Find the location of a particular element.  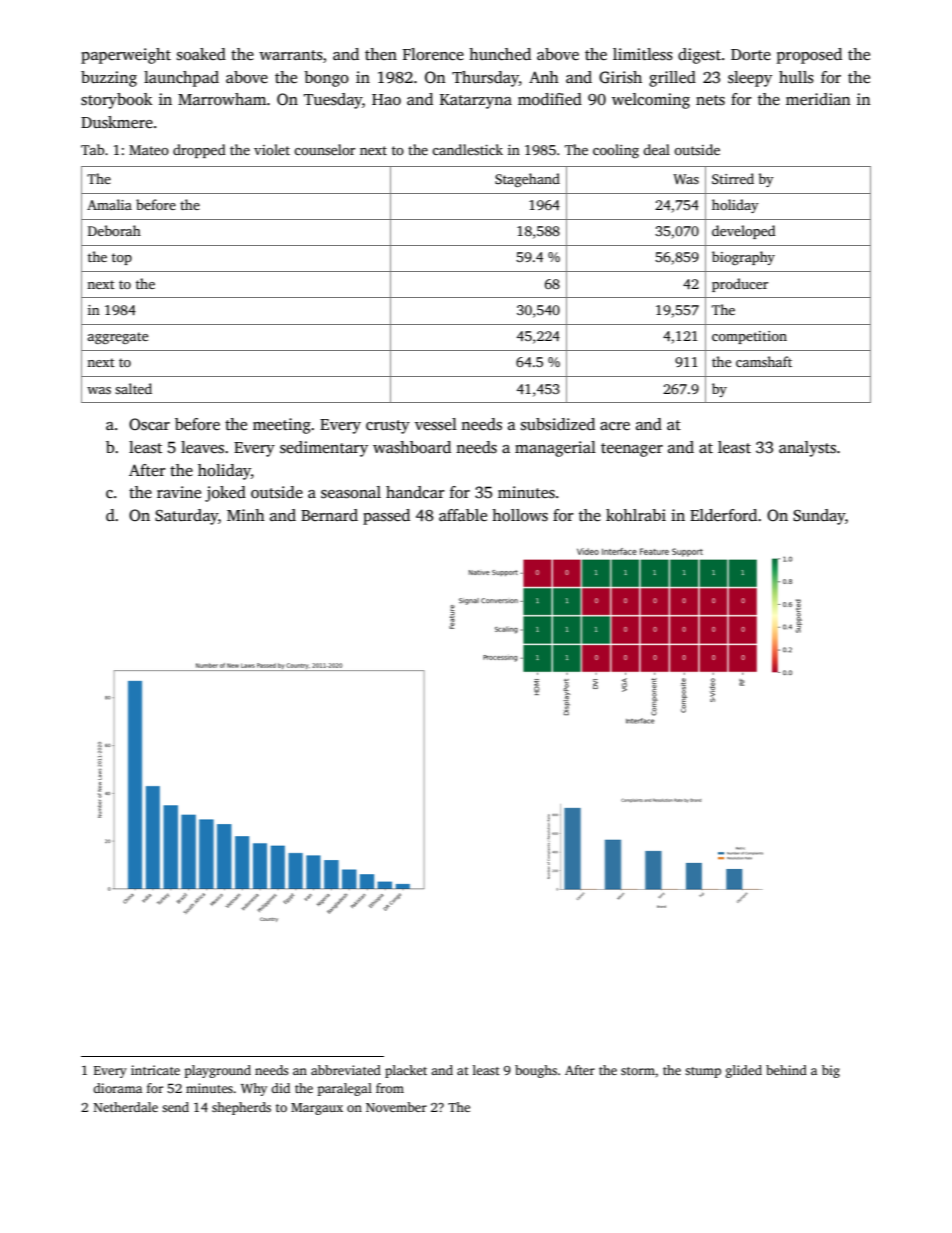

analysts is located at coordinates (807, 449).
